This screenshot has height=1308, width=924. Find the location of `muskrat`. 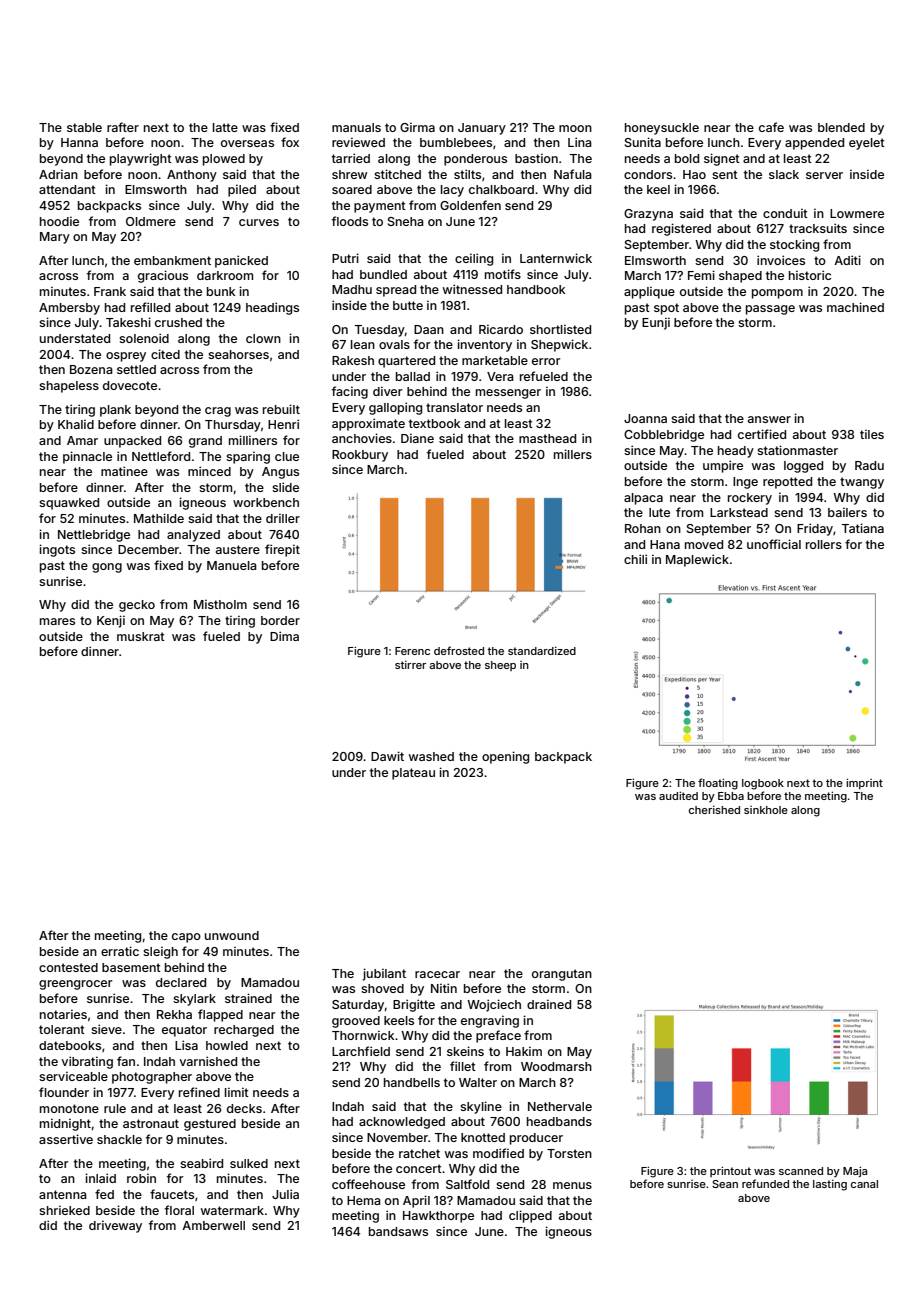

muskrat is located at coordinates (141, 636).
